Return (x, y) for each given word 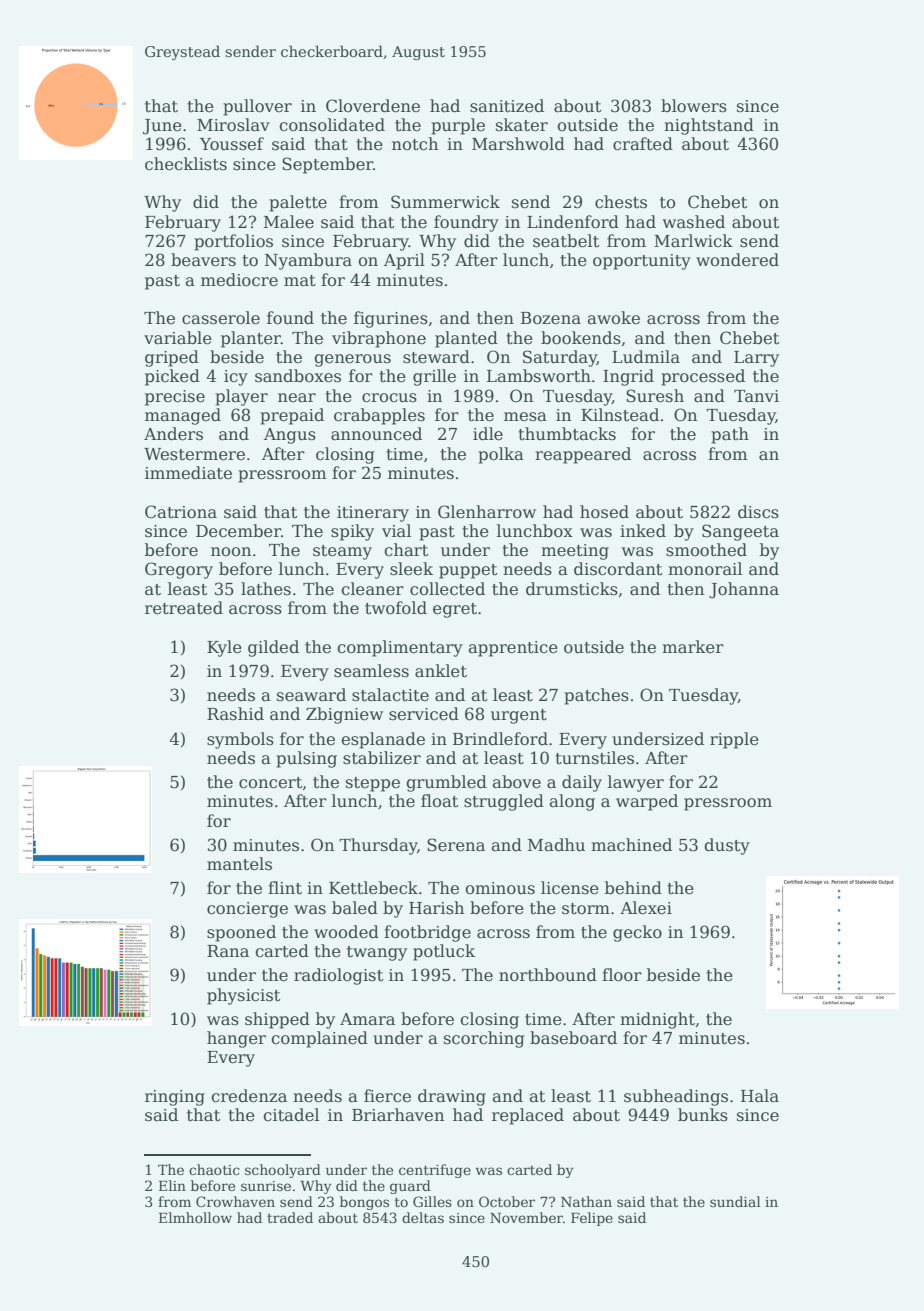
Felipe (592, 1219)
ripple (734, 740)
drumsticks (572, 589)
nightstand (709, 126)
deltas (423, 1217)
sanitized (507, 106)
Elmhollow (195, 1217)
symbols (240, 740)
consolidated (332, 125)
